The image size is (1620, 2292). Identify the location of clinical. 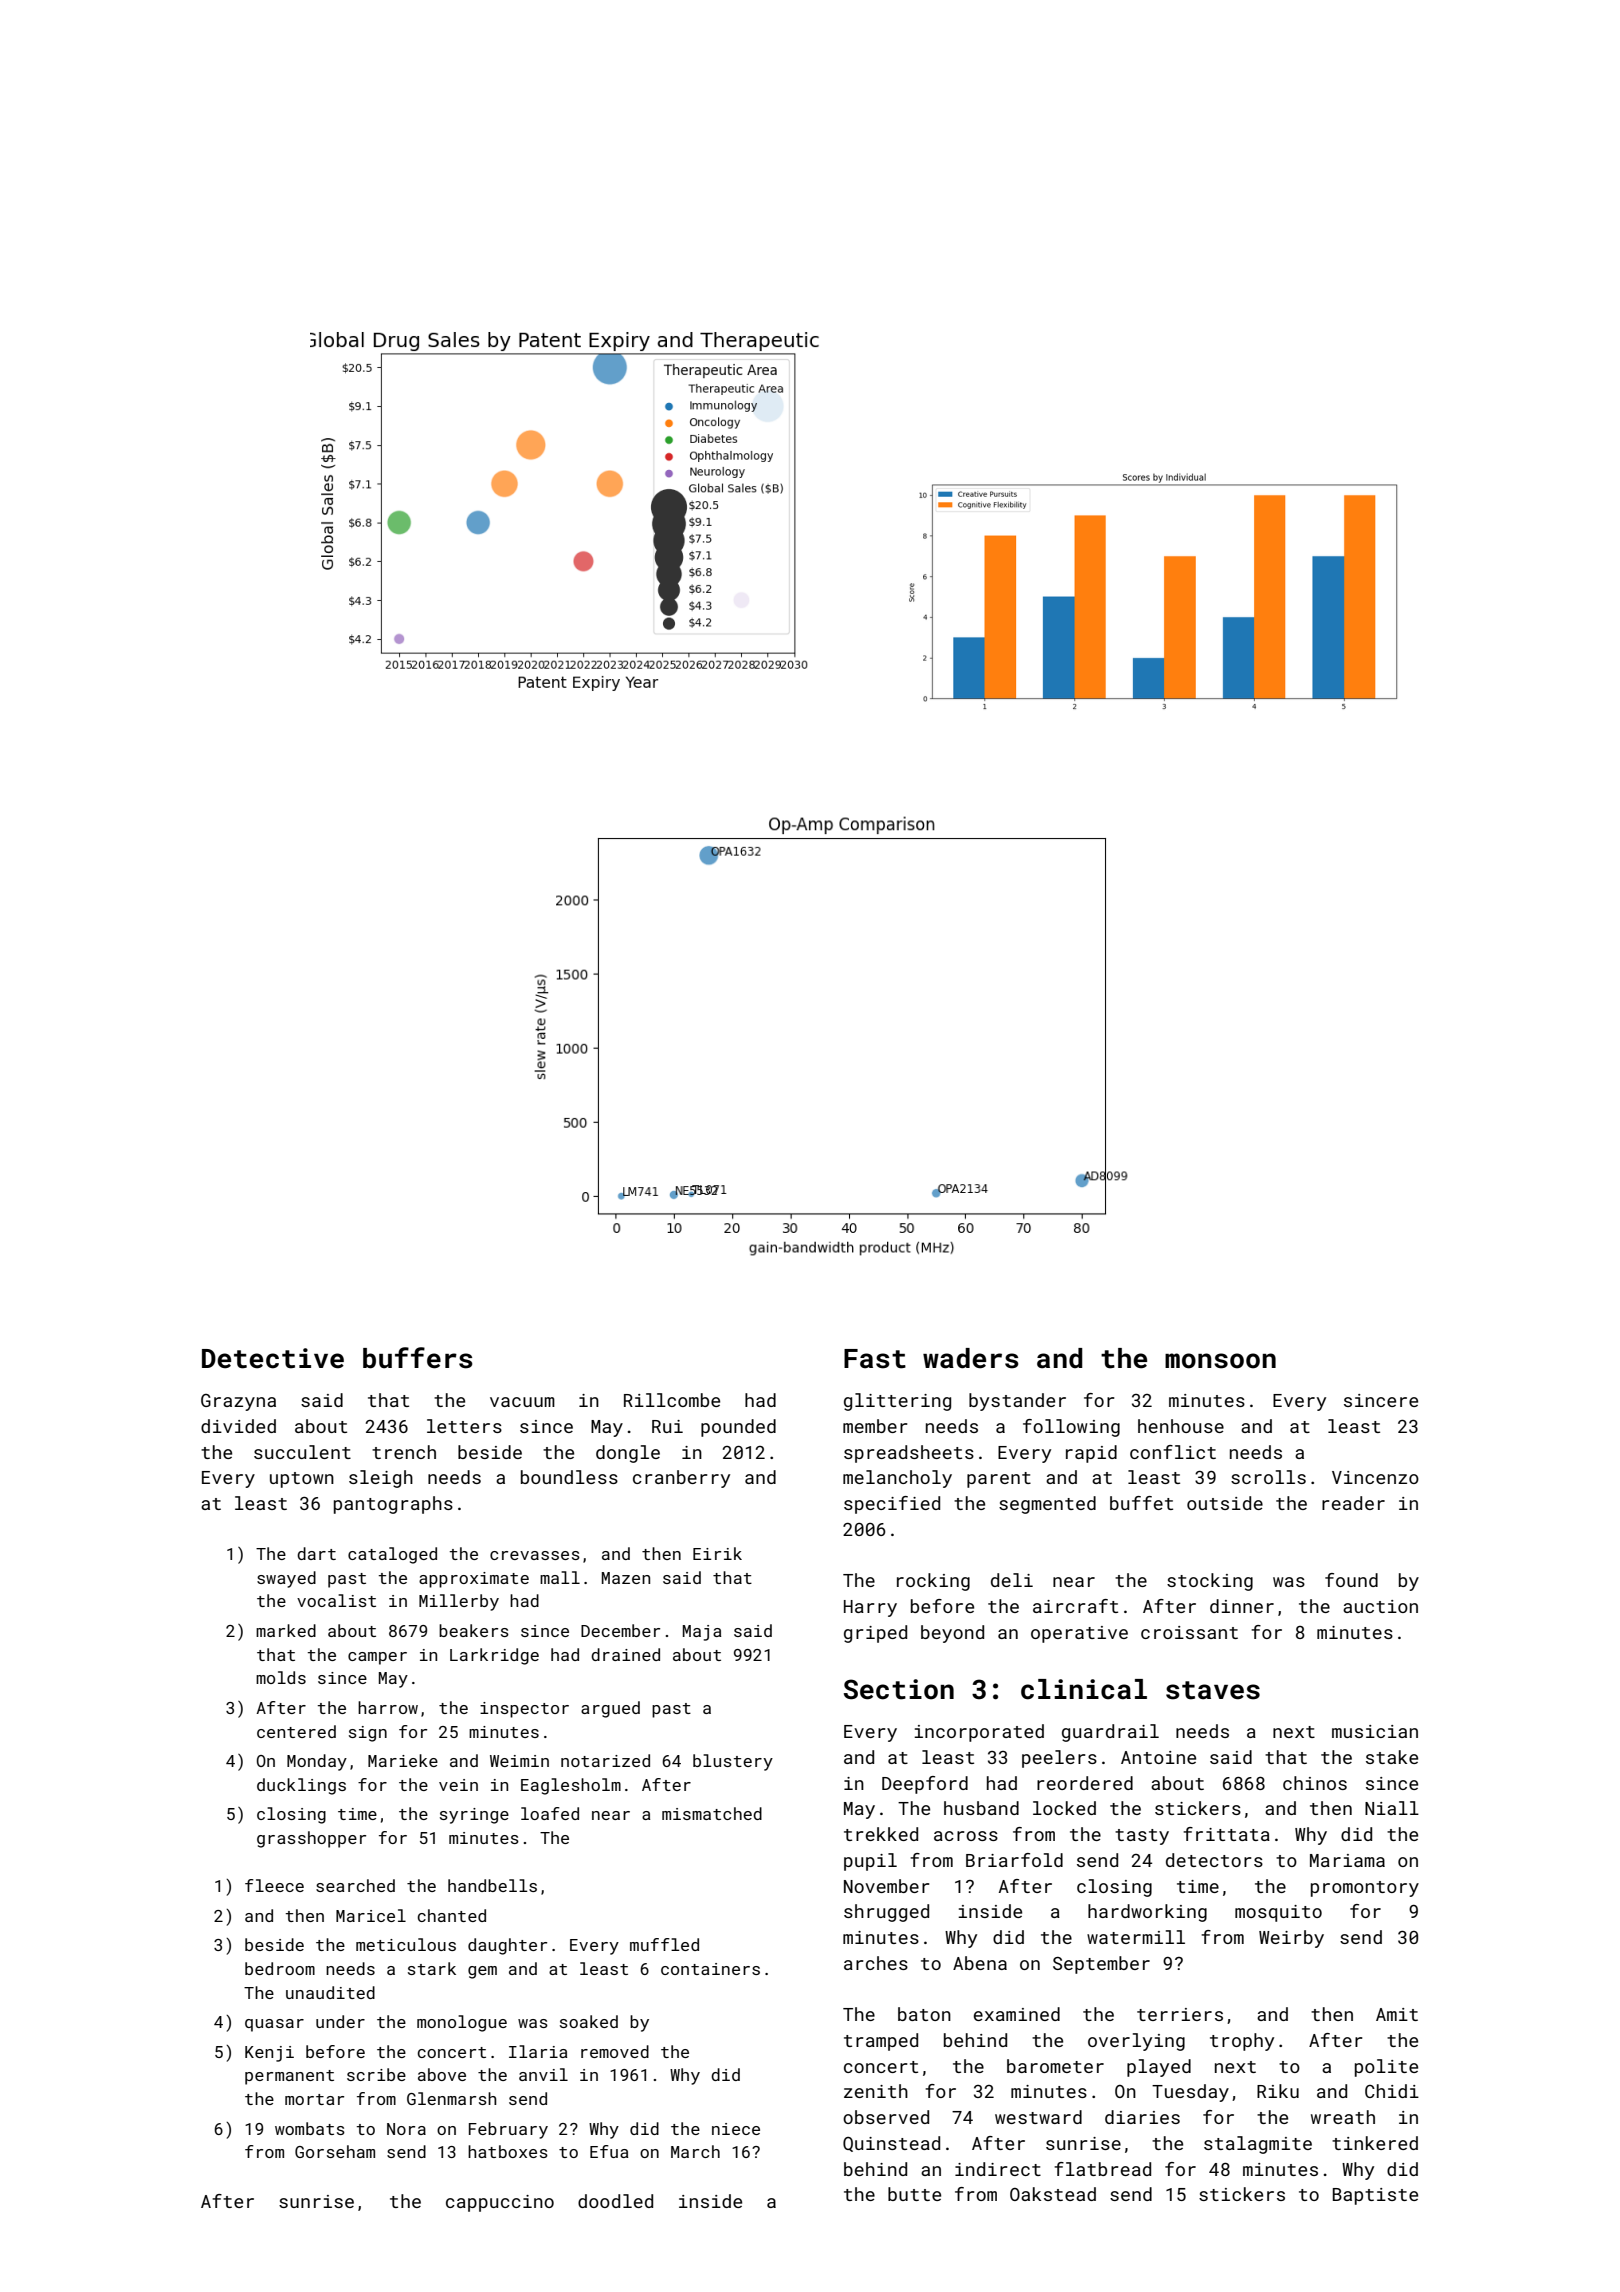
(1084, 1689).
